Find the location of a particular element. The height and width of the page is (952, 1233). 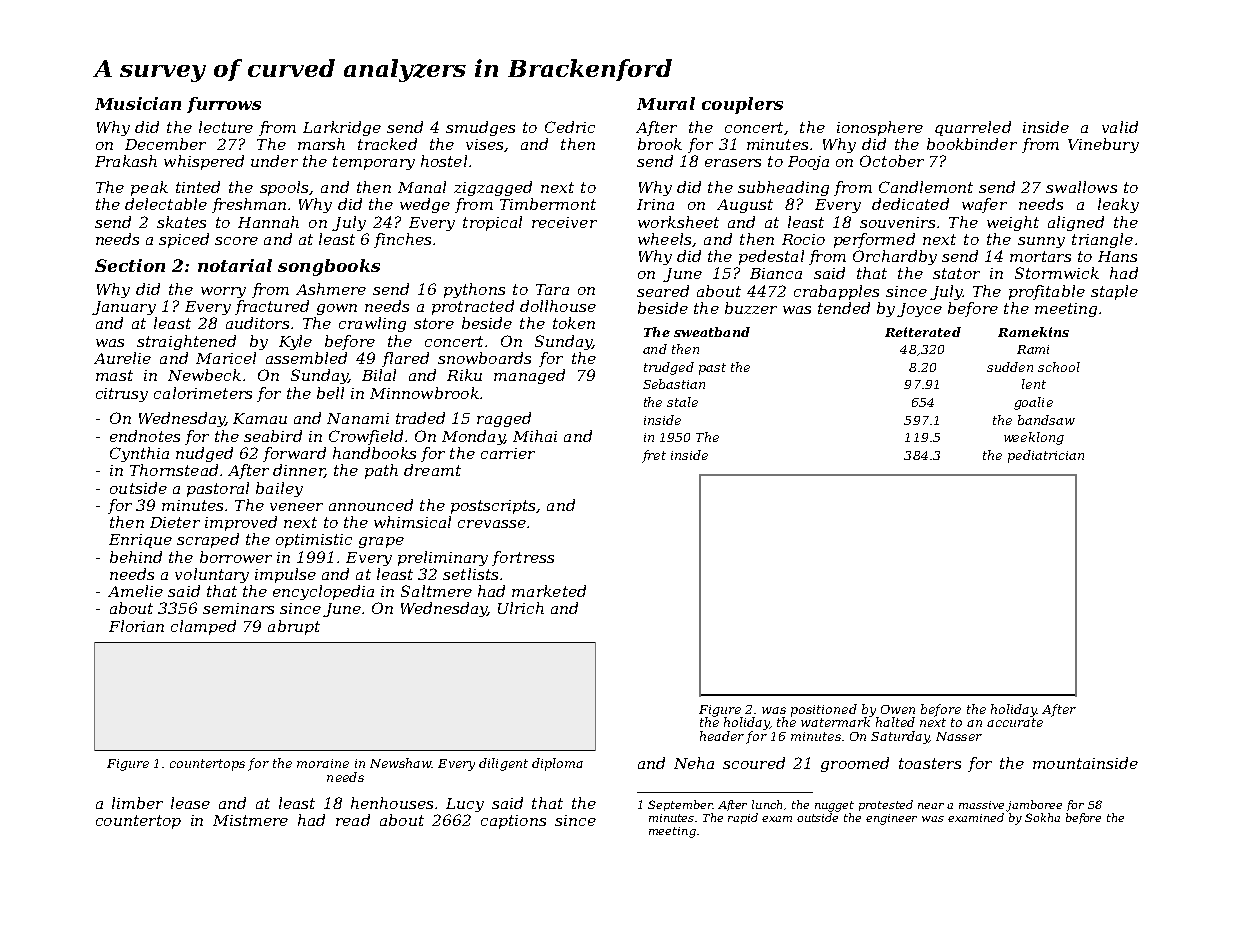

pediatrician is located at coordinates (1046, 456).
